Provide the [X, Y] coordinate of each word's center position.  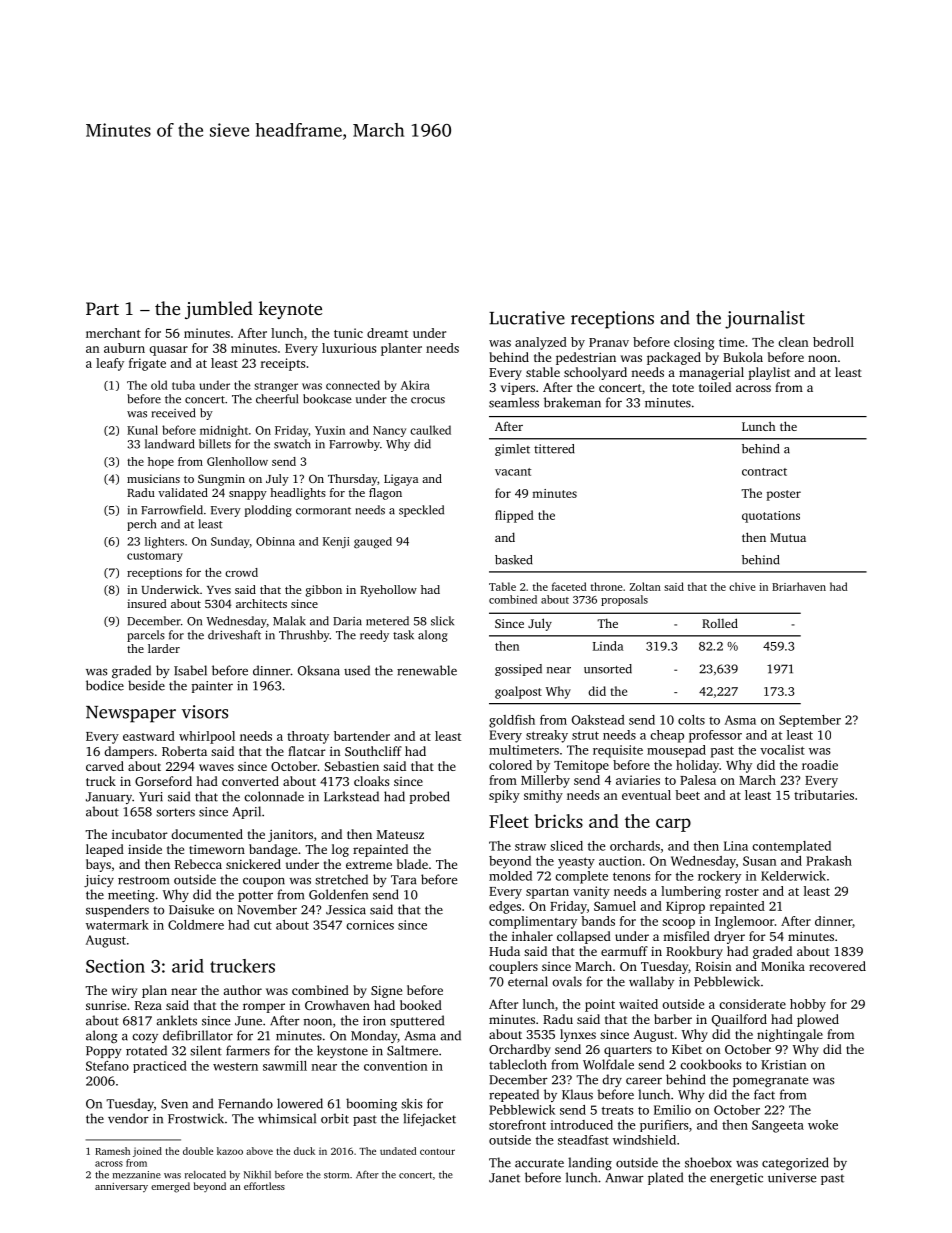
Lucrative [527, 318]
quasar [168, 351]
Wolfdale [608, 1064]
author [242, 990]
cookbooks [711, 1064]
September [810, 721]
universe [792, 1178]
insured [147, 603]
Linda [608, 646]
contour [437, 1151]
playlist [769, 373]
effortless [264, 1186]
